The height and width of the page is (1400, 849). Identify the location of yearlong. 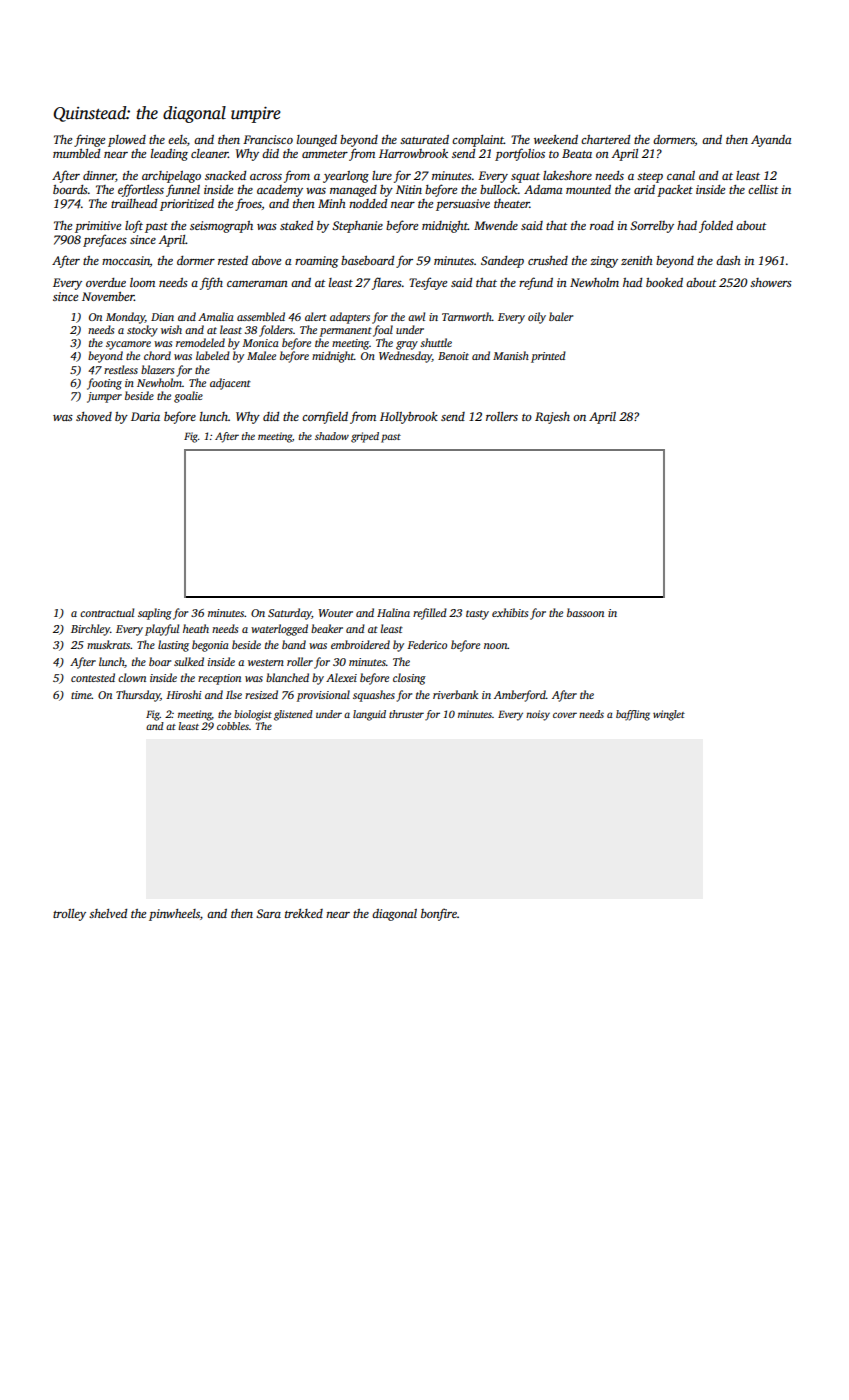
(346, 177).
